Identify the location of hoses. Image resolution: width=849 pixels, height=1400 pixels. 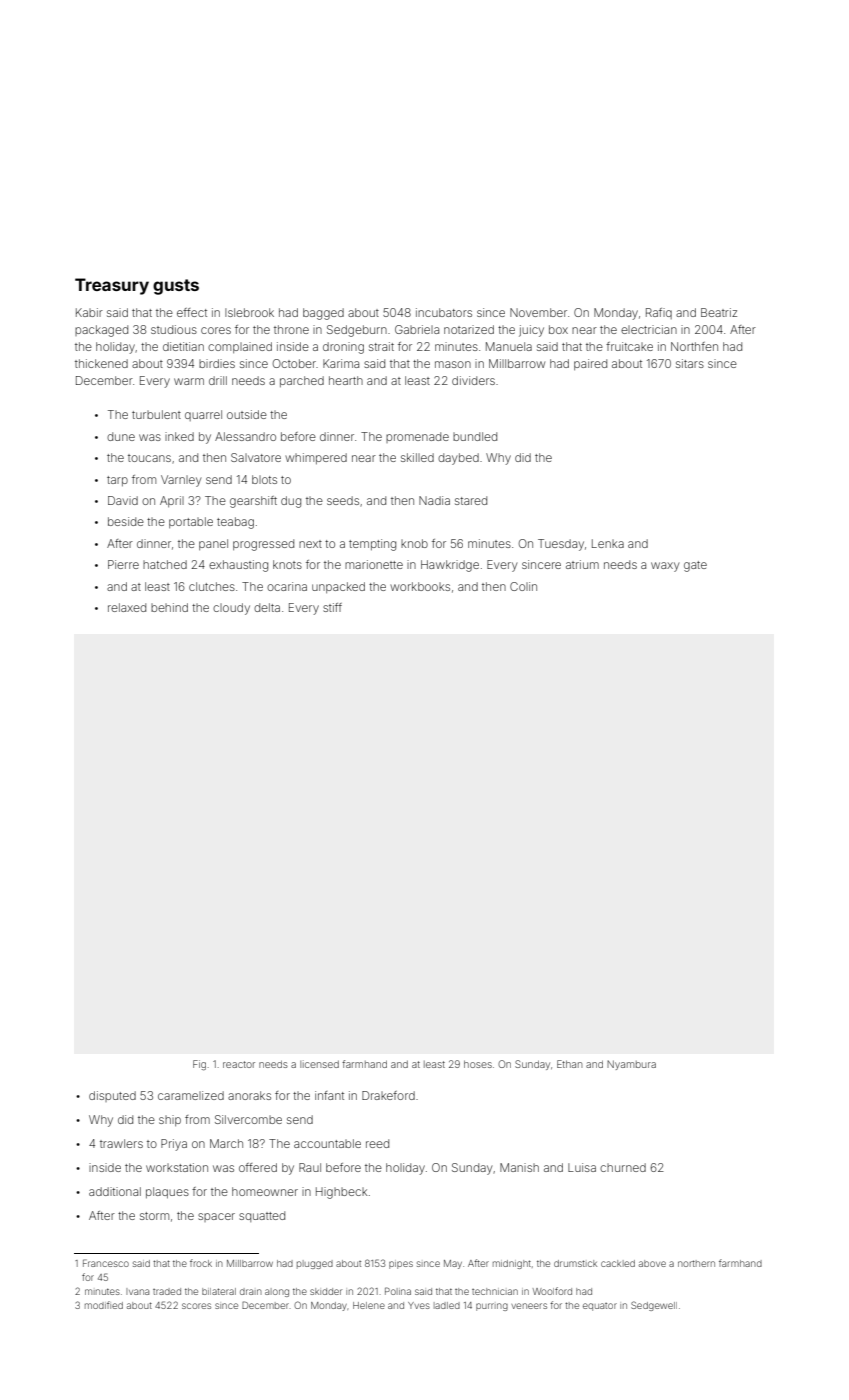
(478, 1064).
